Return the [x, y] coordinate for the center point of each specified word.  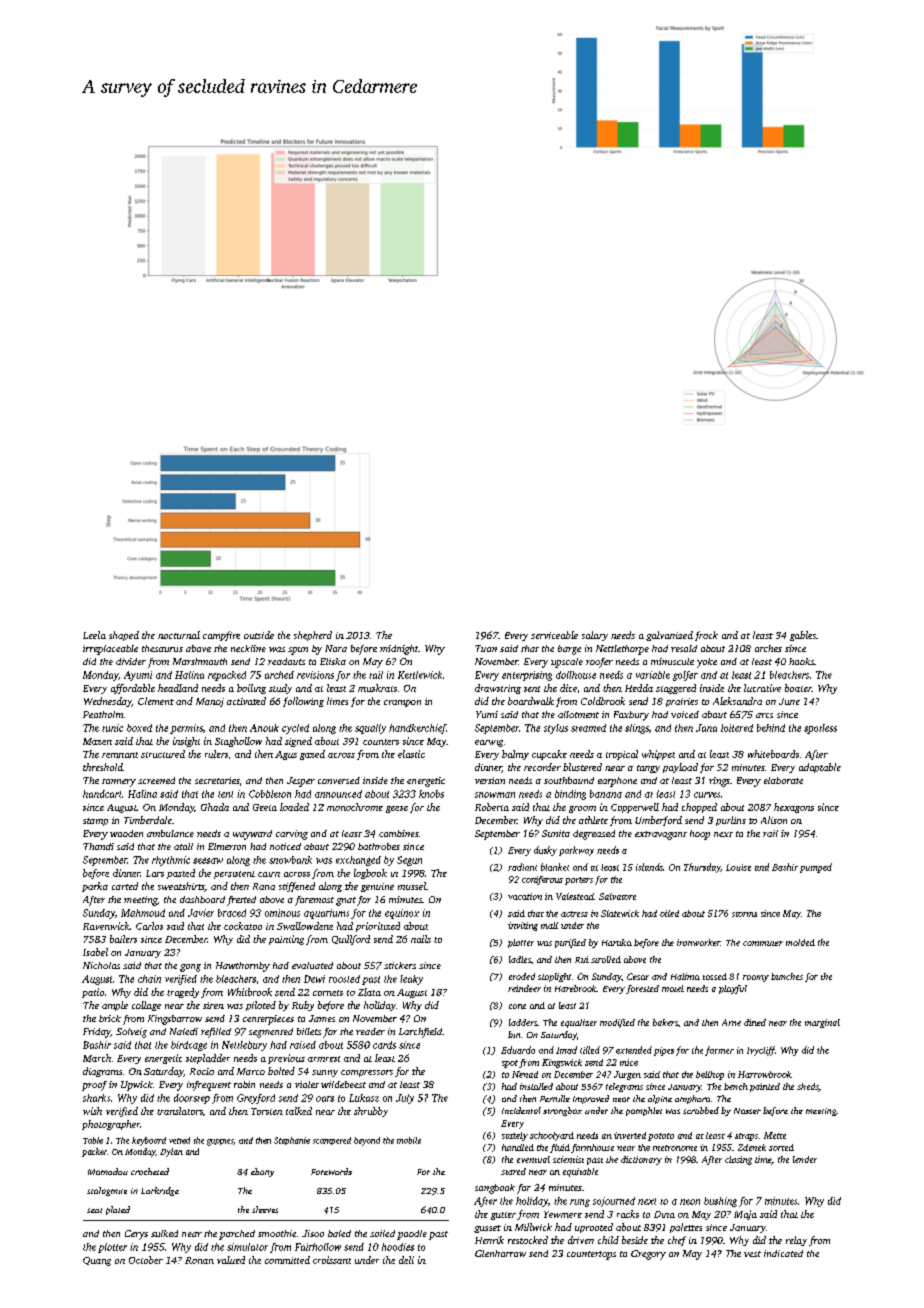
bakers [665, 1022]
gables [803, 636]
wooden [126, 833]
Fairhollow [318, 1247]
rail [770, 833]
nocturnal [179, 635]
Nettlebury [244, 1046]
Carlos [149, 926]
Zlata [369, 992]
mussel [412, 886]
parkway [576, 851]
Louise [738, 867]
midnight [399, 650]
